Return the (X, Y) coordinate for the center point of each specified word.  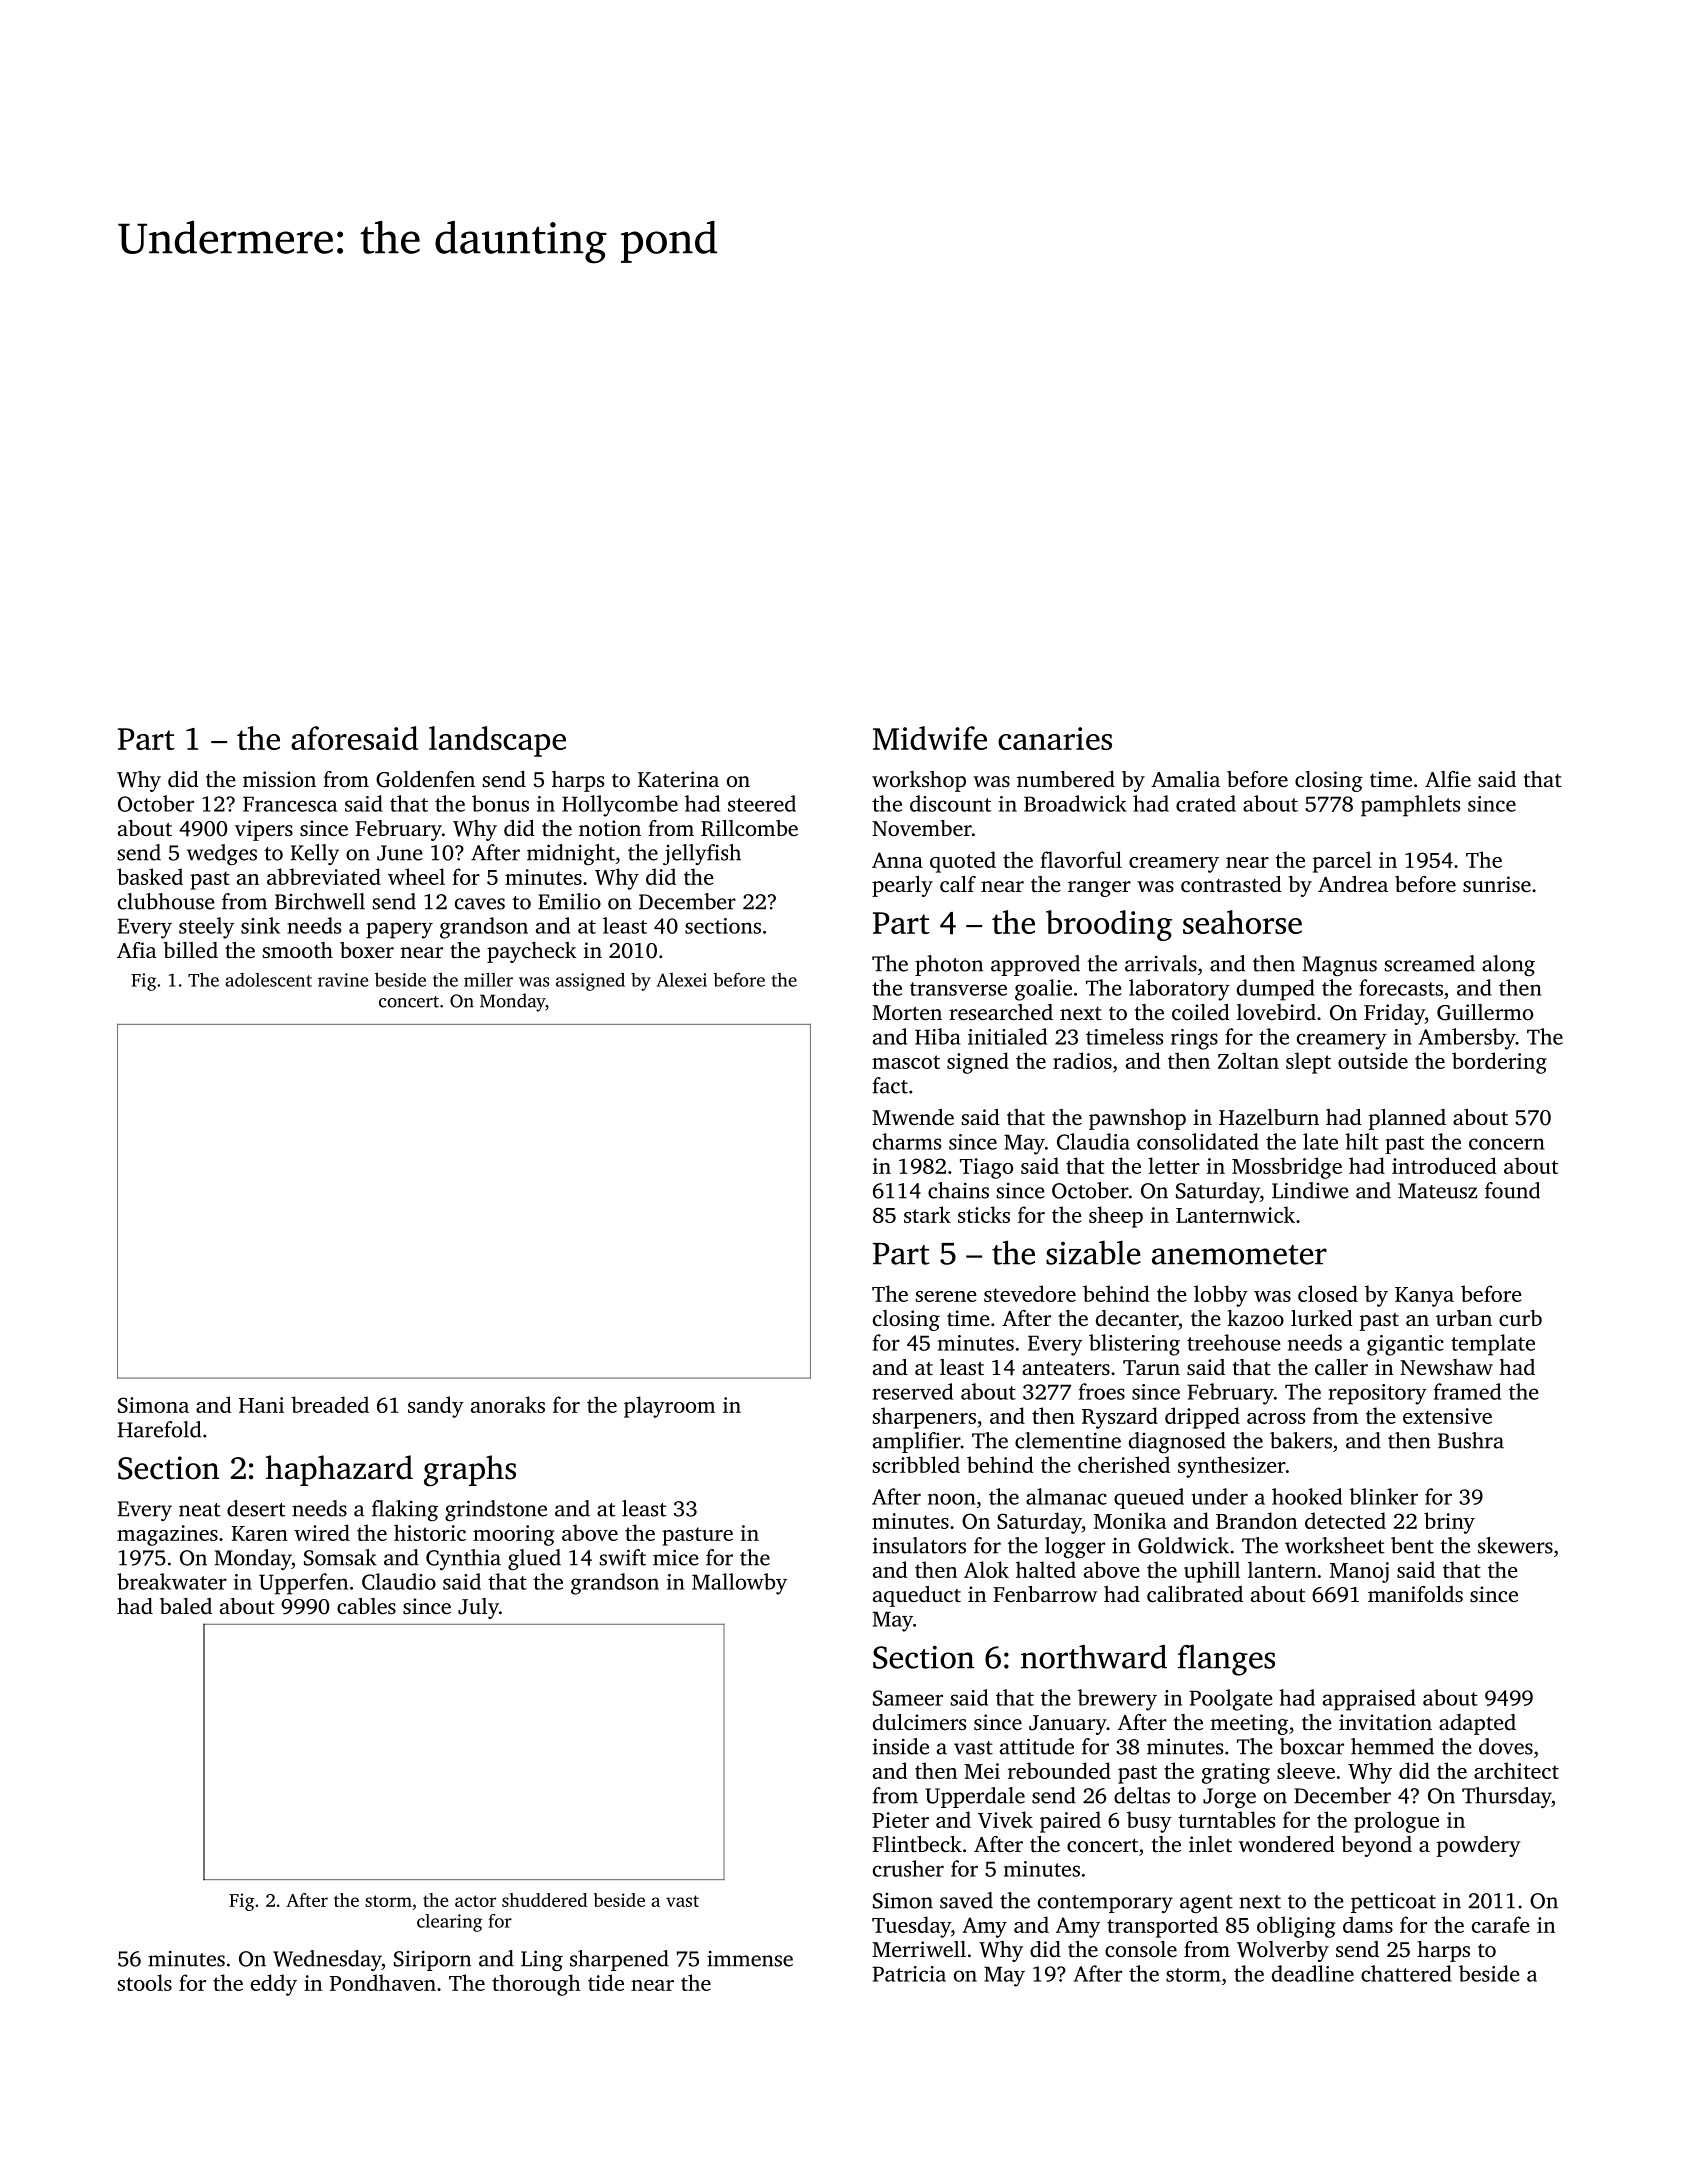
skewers (1515, 1545)
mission (279, 779)
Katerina (678, 779)
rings (1194, 1039)
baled (186, 1606)
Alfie (1448, 779)
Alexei (682, 980)
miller (488, 979)
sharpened (619, 1960)
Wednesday (327, 1960)
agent (1206, 1904)
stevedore (1030, 1293)
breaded (330, 1404)
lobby (1221, 1296)
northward (1094, 1657)
